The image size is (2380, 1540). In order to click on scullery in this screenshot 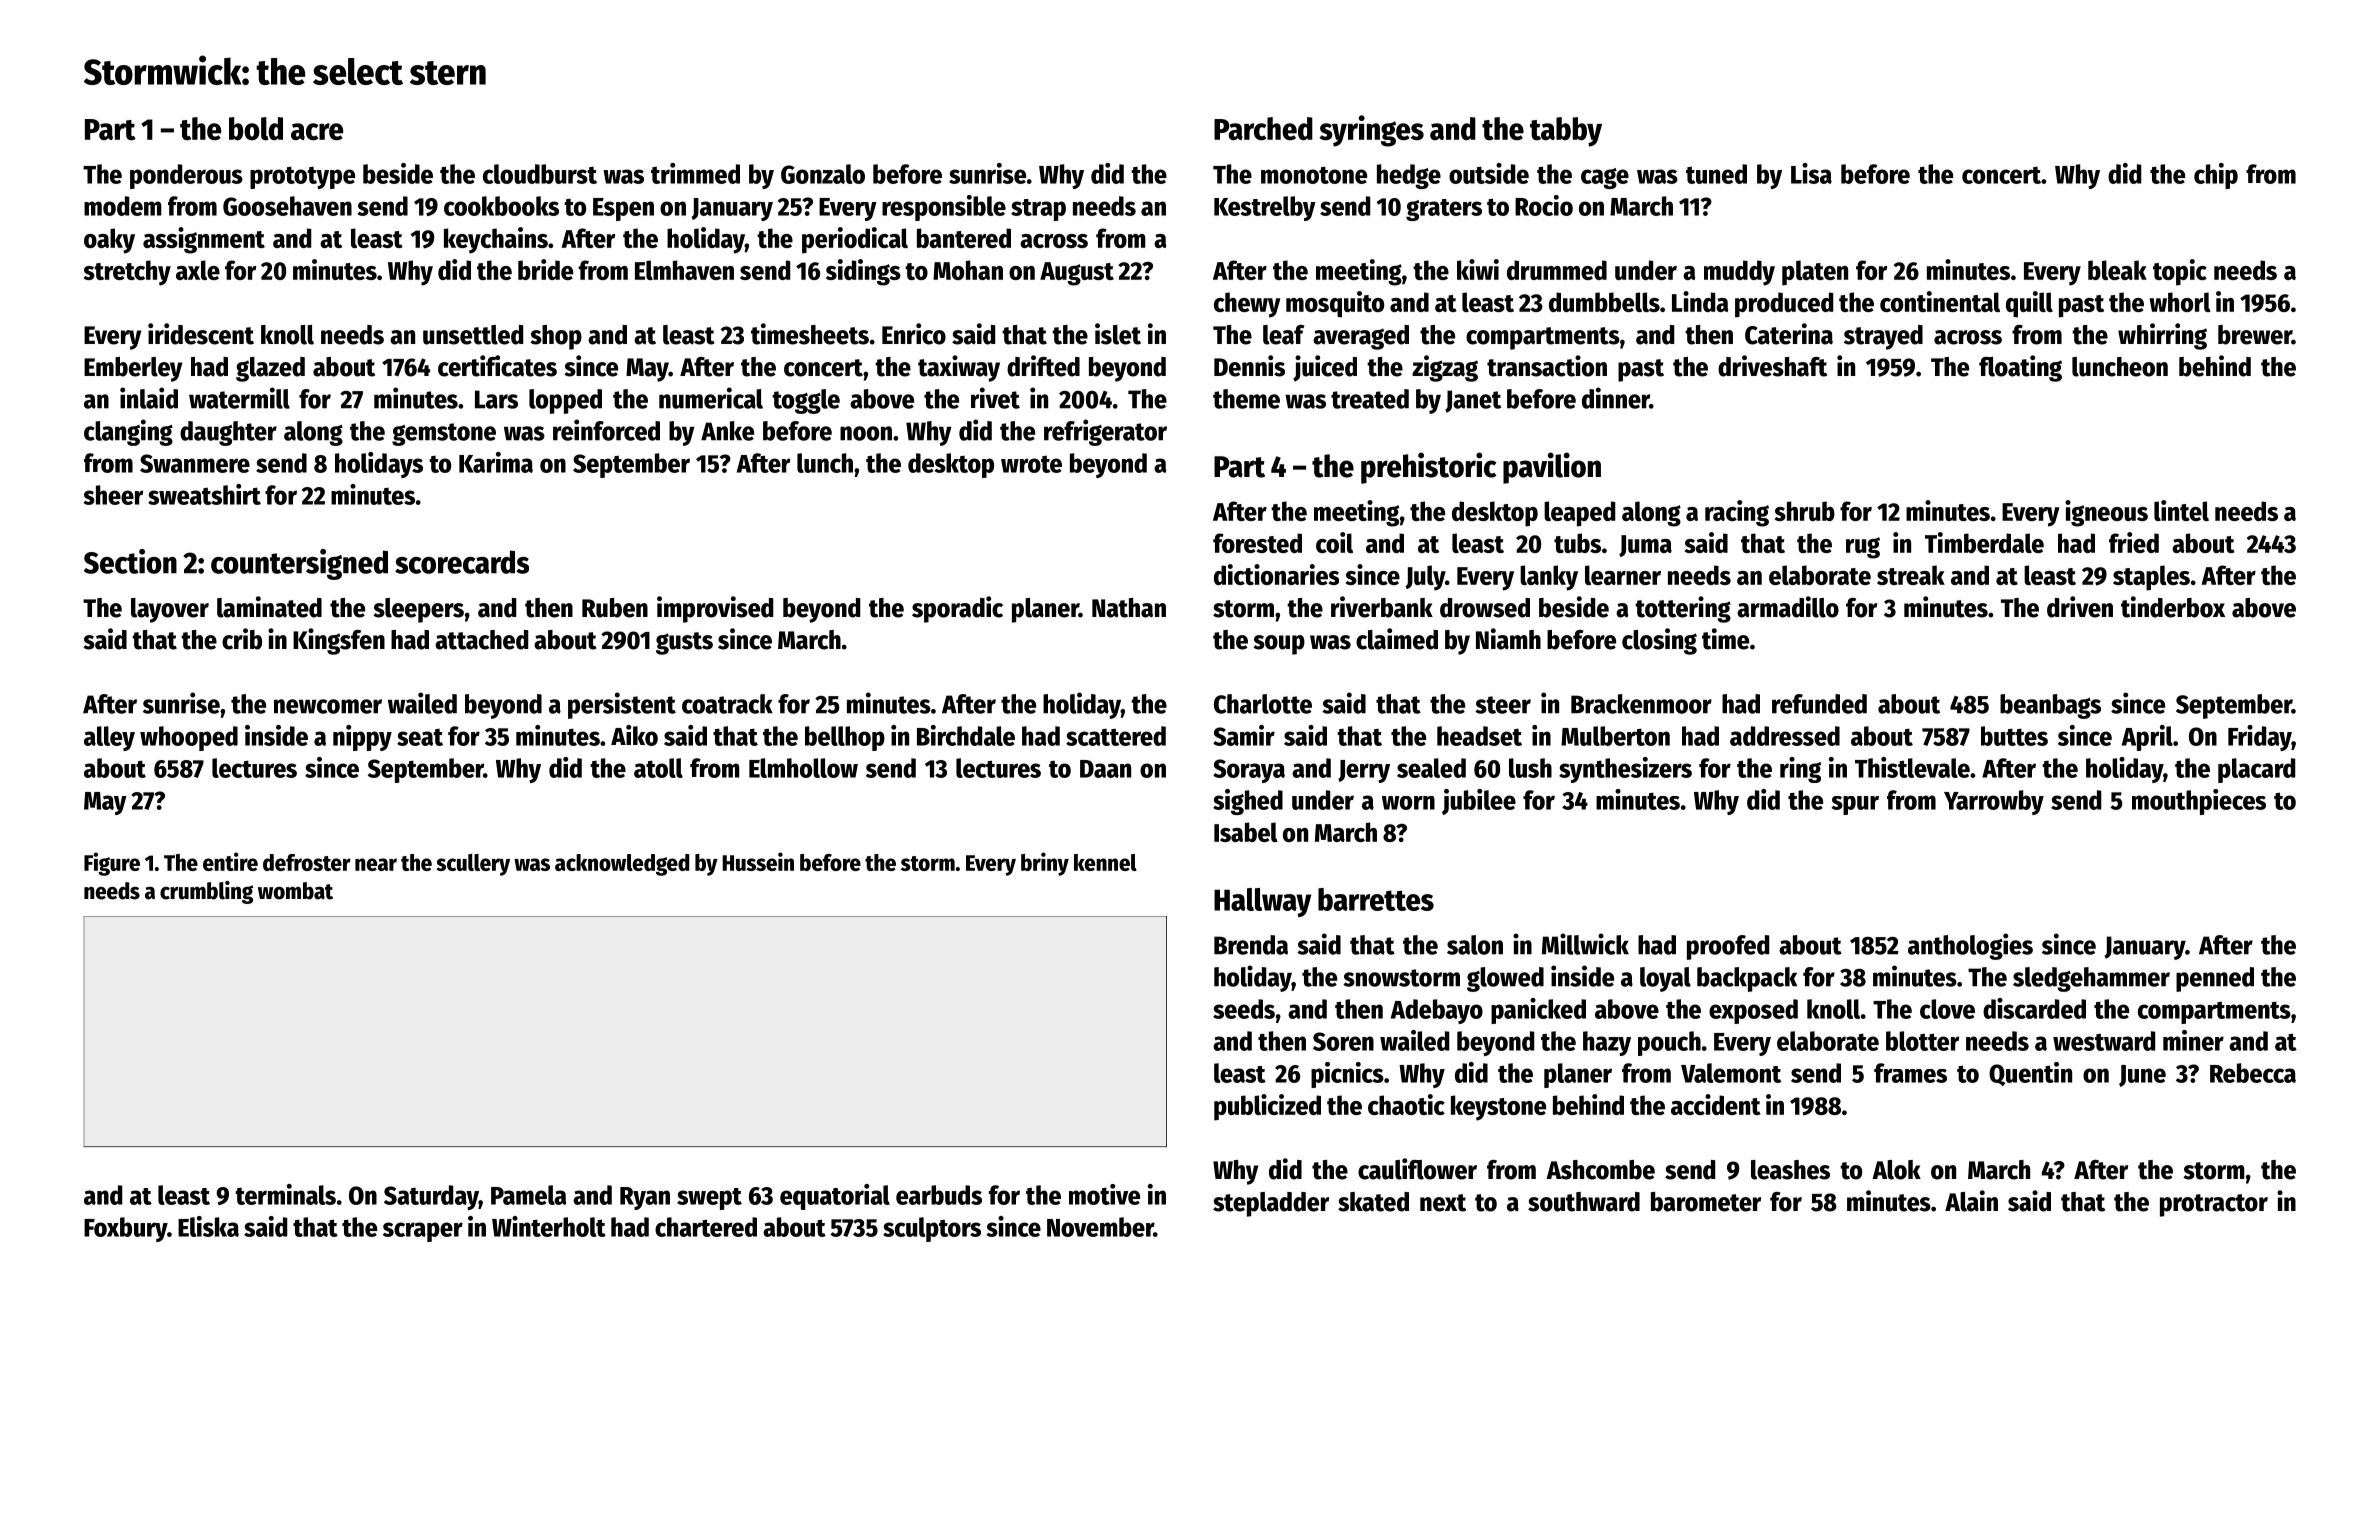, I will do `click(473, 865)`.
